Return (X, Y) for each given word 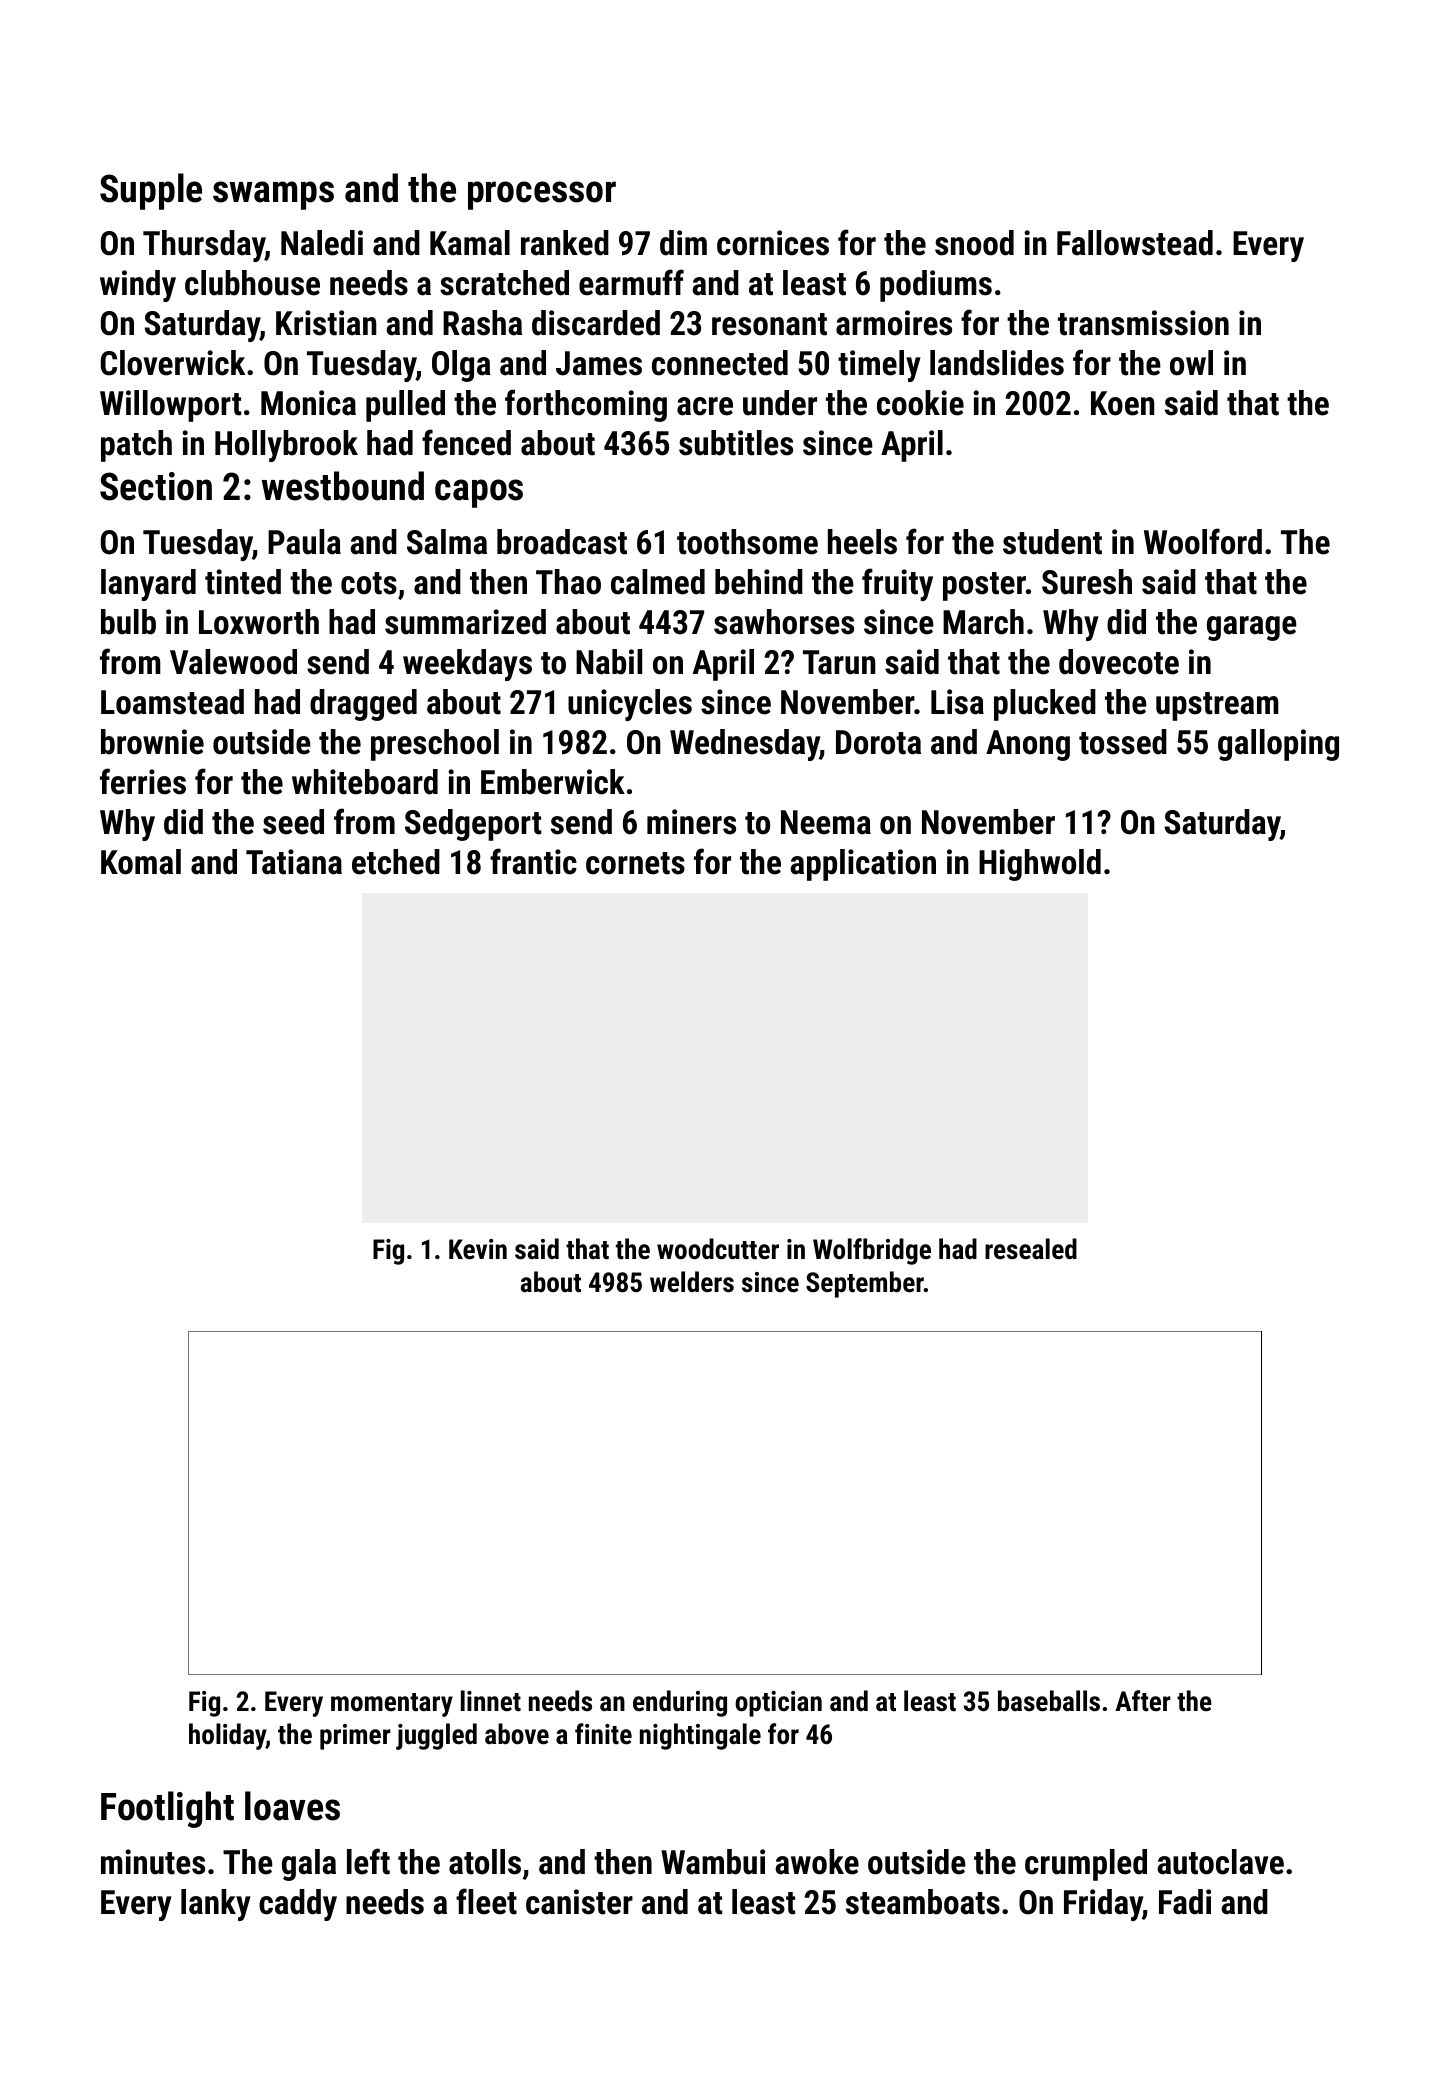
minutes (153, 1862)
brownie (152, 742)
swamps (273, 195)
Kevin (478, 1249)
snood (974, 243)
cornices (773, 243)
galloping (1278, 745)
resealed (1031, 1249)
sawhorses (784, 622)
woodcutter (718, 1249)
